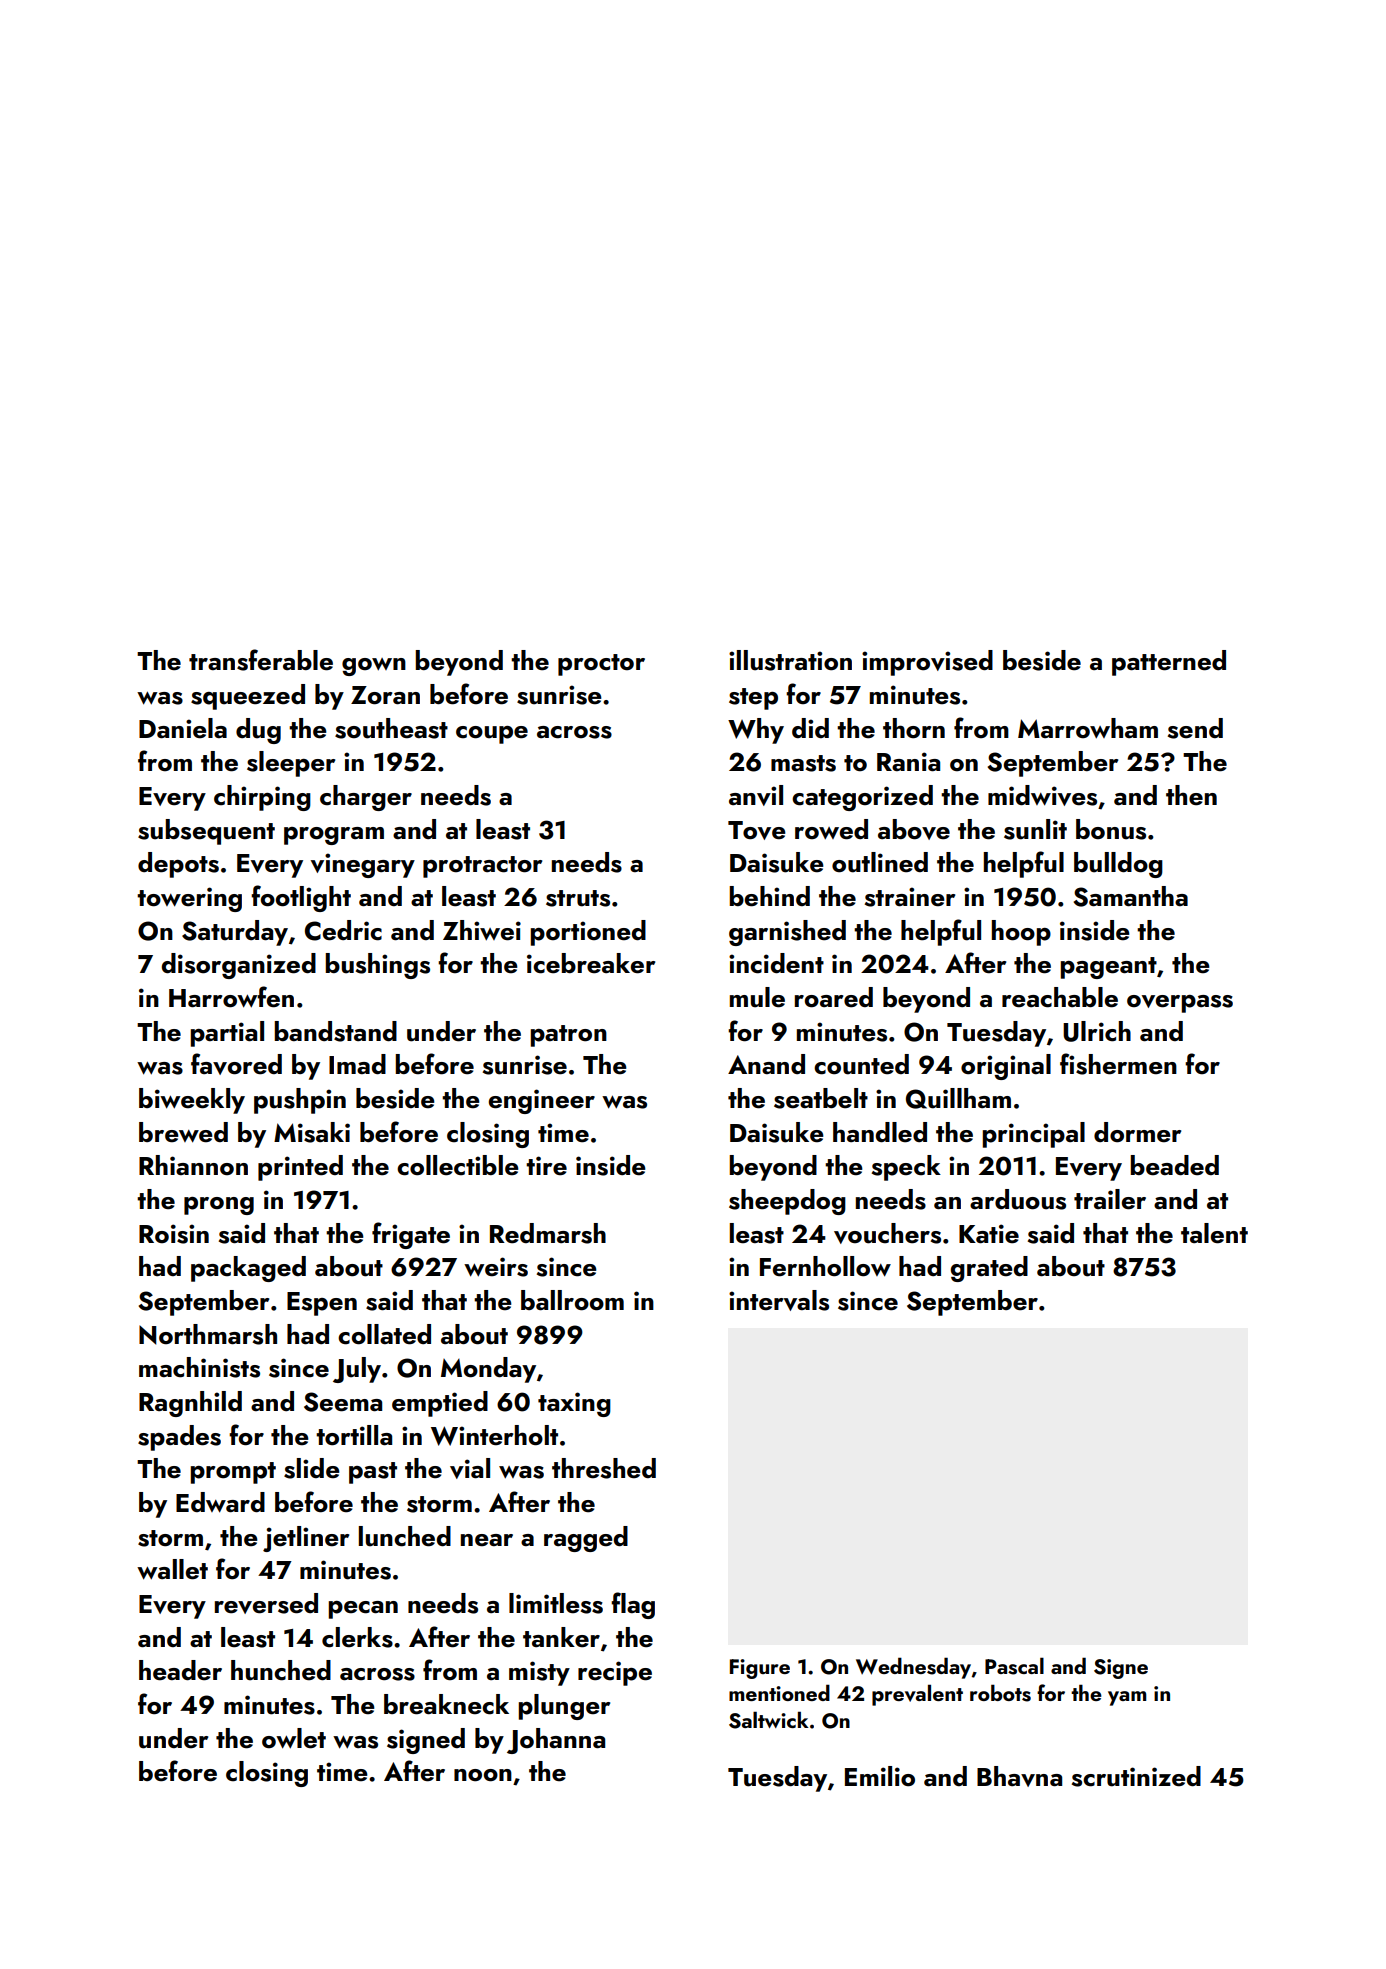 The image size is (1386, 1969). I want to click on transferable, so click(261, 660).
